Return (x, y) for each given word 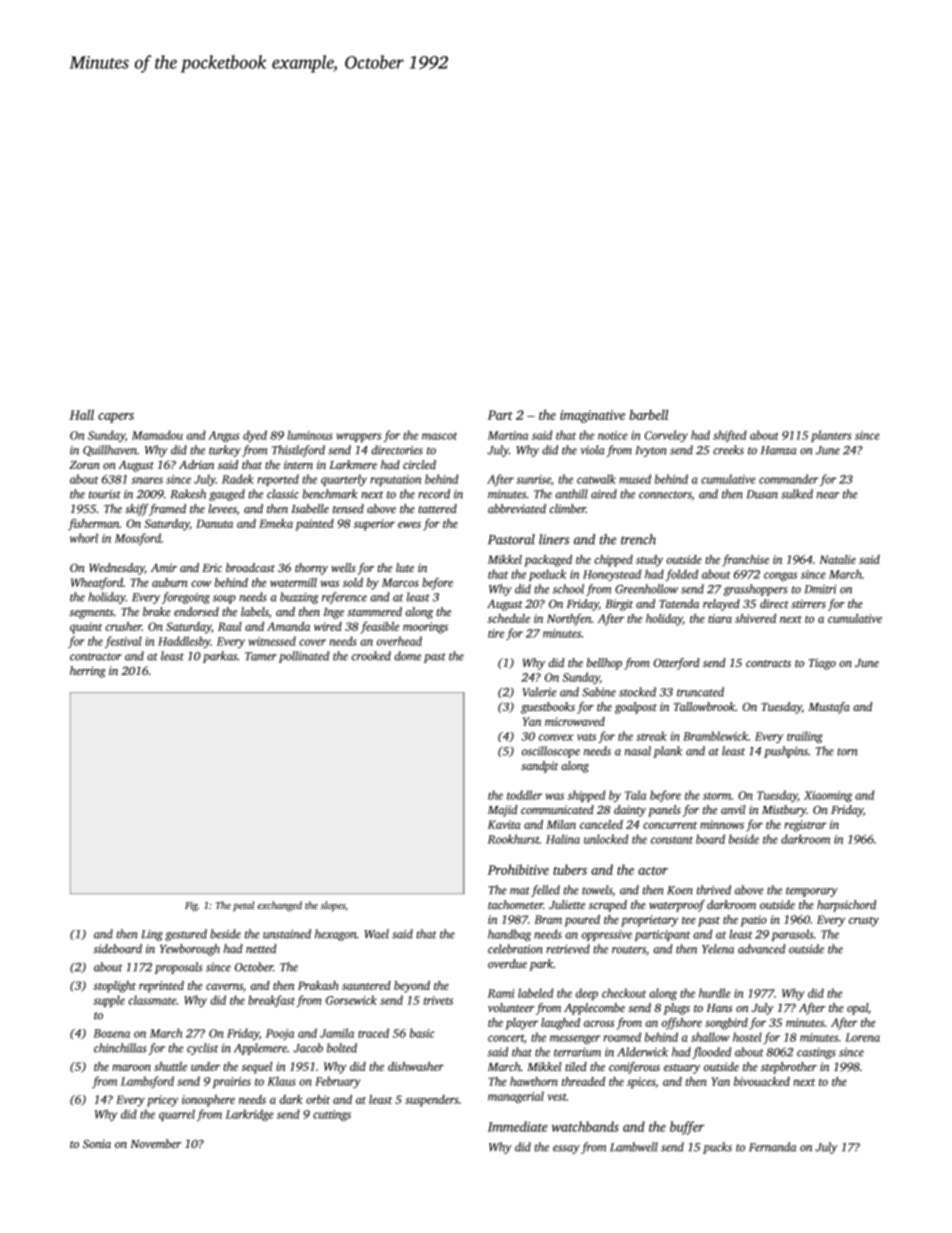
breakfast (271, 1001)
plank (667, 752)
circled (419, 464)
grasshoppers (755, 590)
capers (116, 418)
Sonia (97, 1143)
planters (831, 436)
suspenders (432, 1101)
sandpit (539, 767)
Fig (191, 907)
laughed (560, 1024)
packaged (548, 561)
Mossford (138, 539)
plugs (677, 1009)
